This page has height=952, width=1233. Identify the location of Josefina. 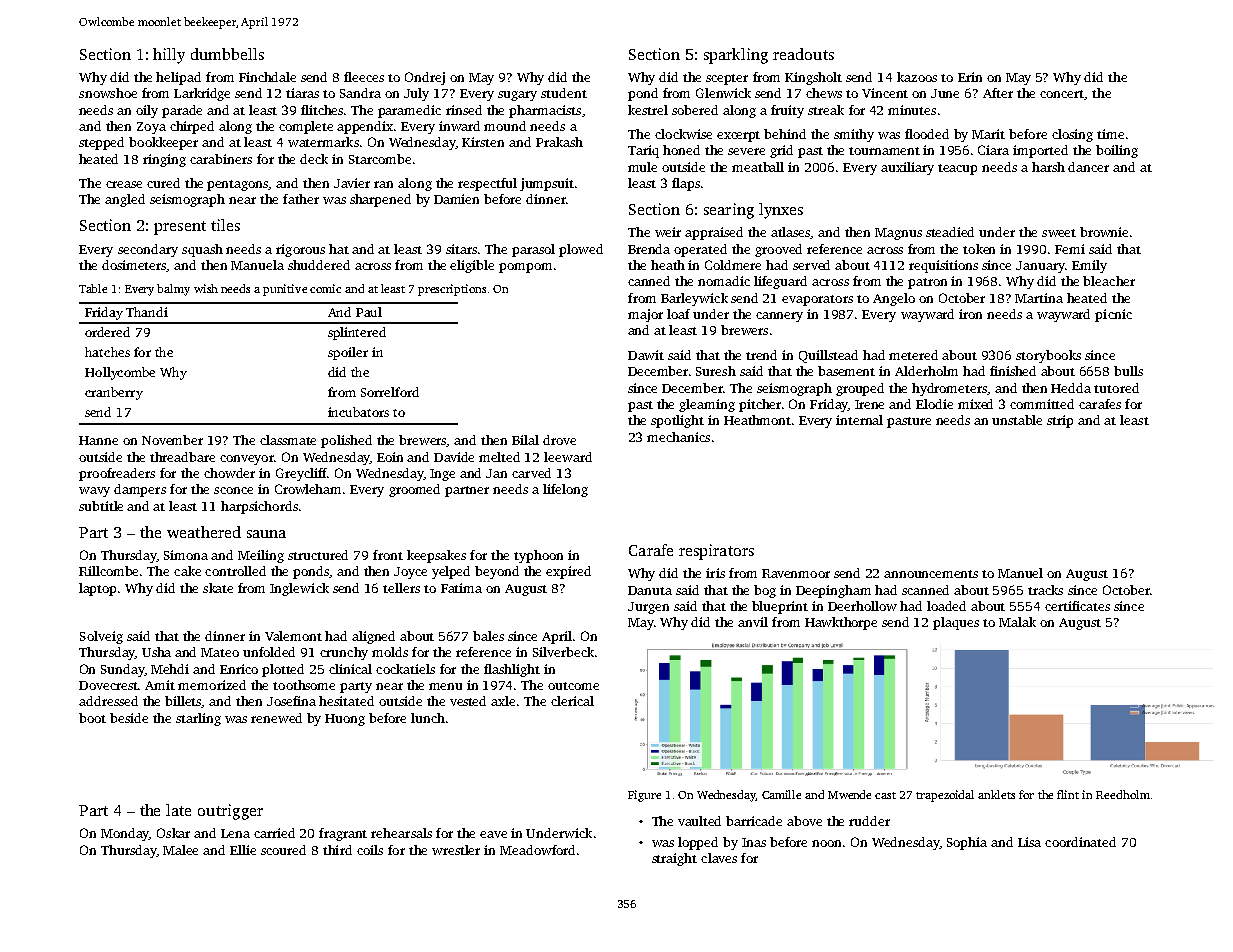
(291, 701).
